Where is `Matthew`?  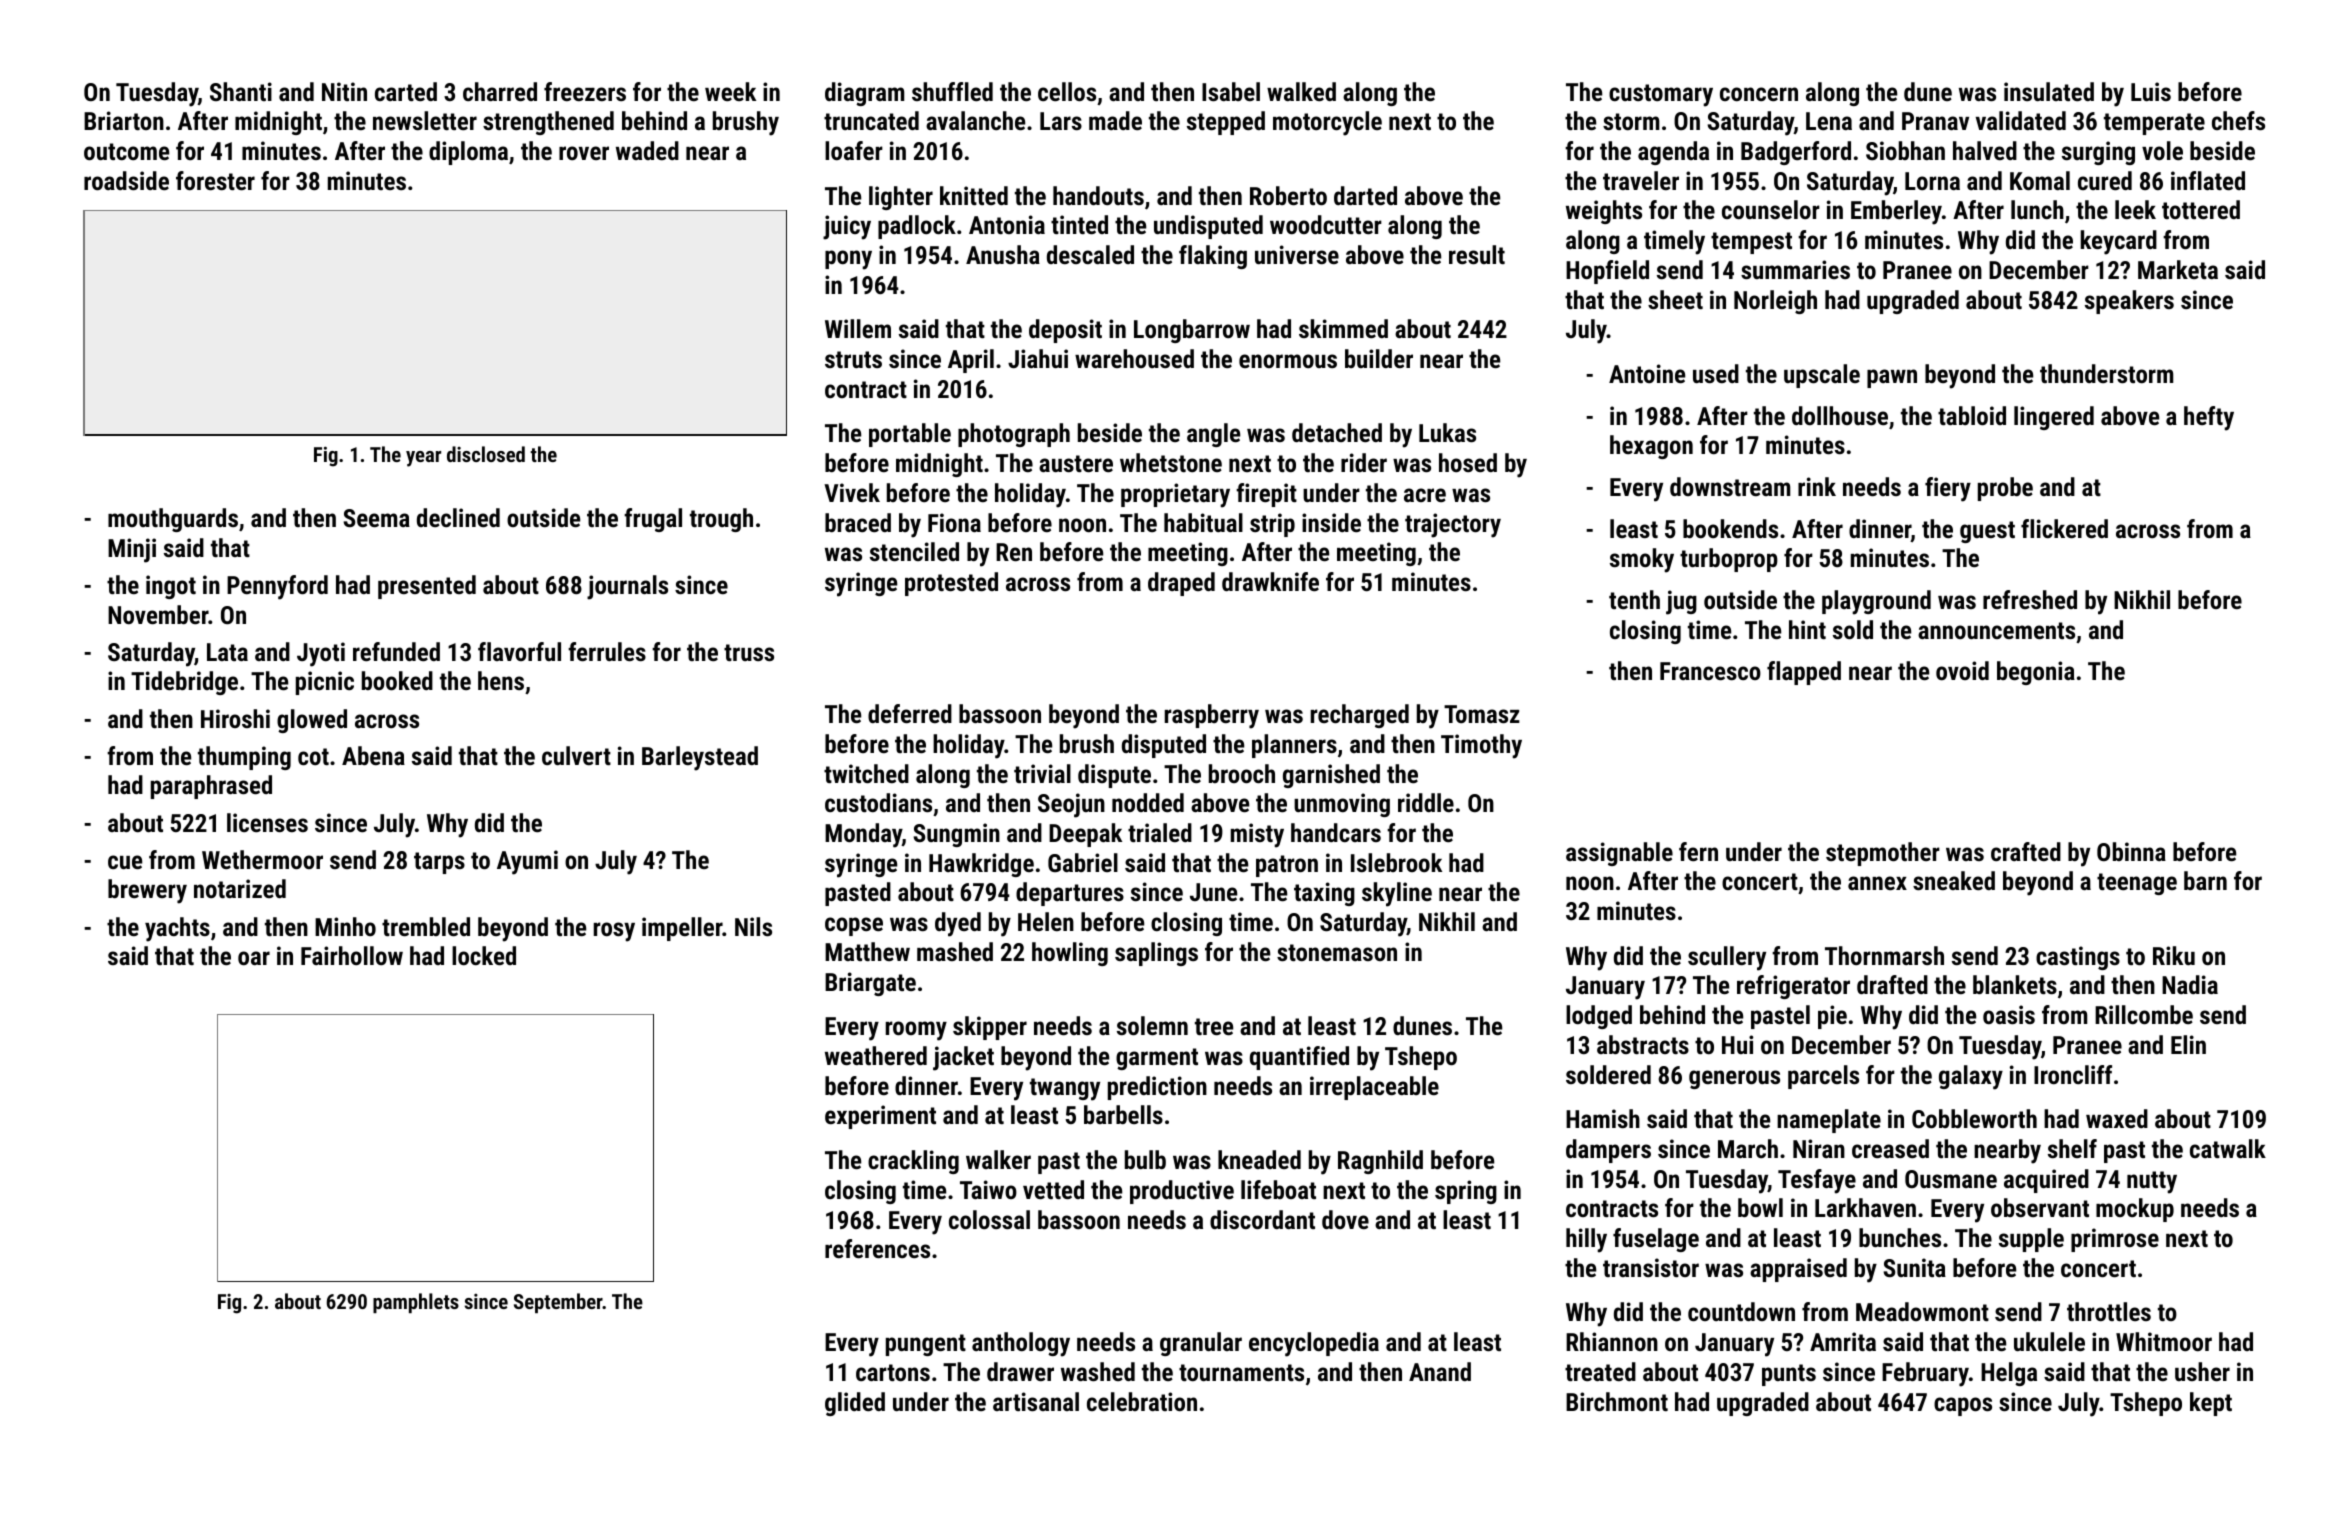
Matthew is located at coordinates (867, 951).
